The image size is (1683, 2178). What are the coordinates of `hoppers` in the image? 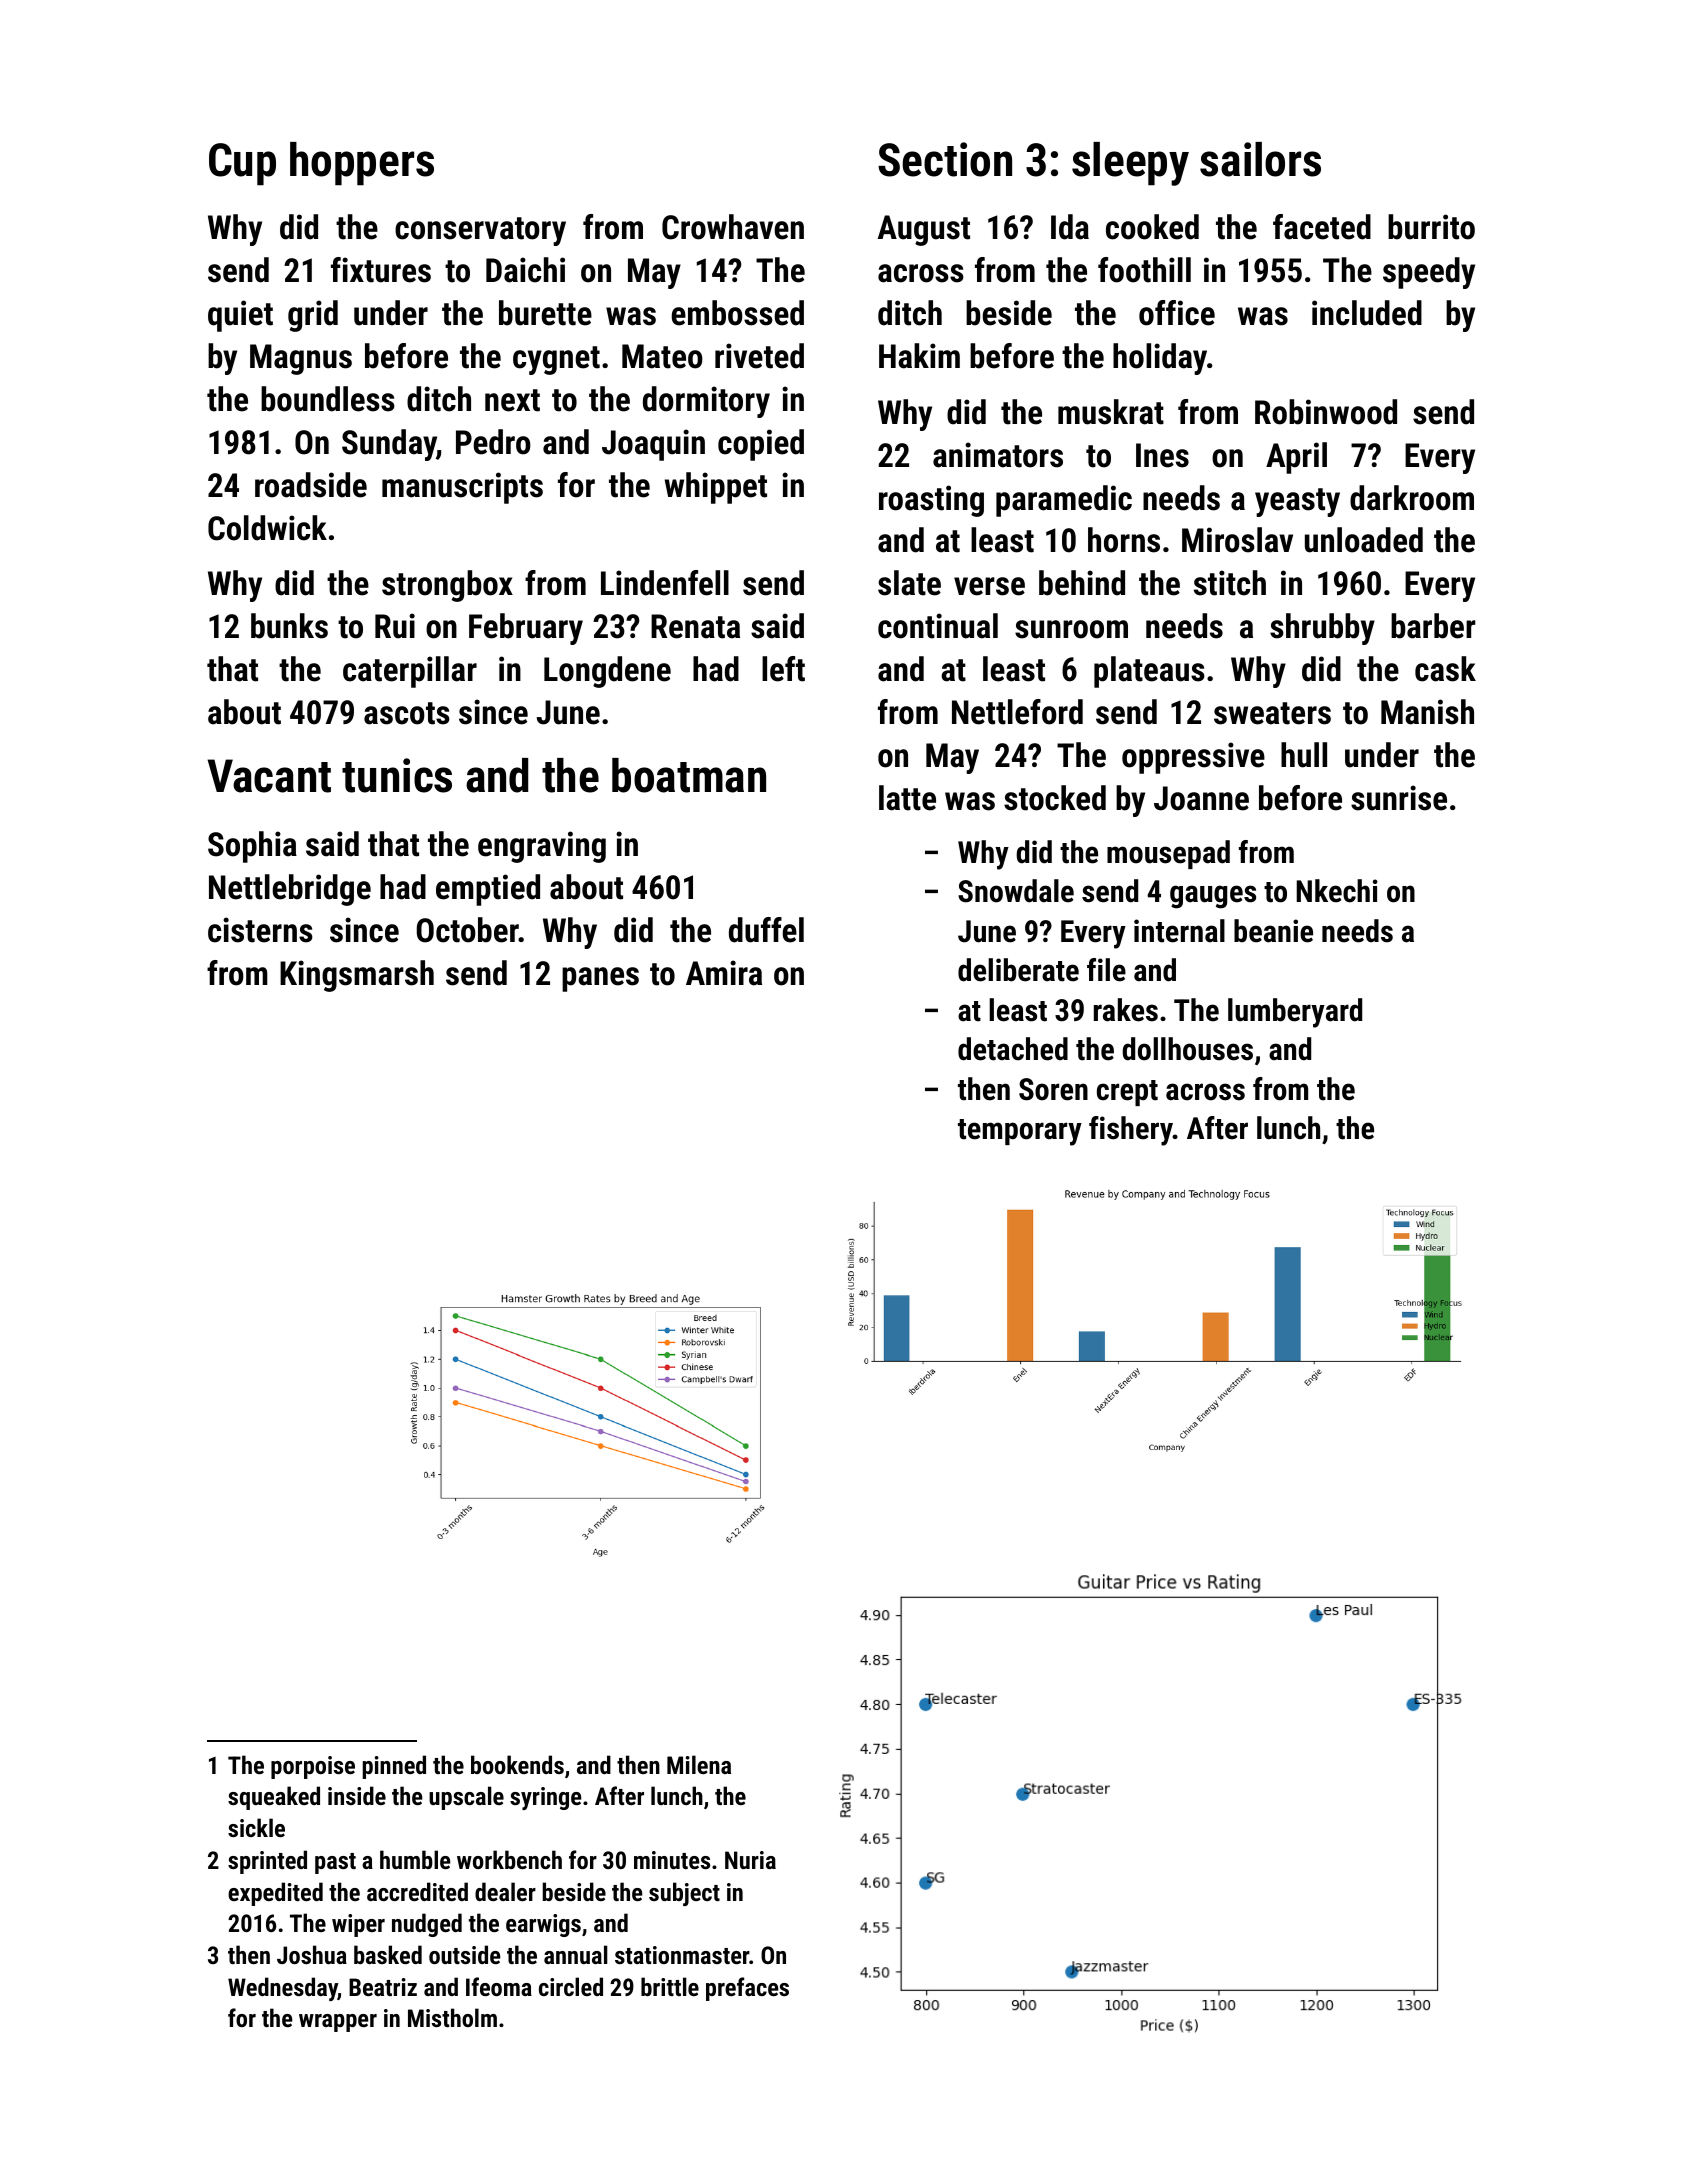 It's located at (362, 164).
